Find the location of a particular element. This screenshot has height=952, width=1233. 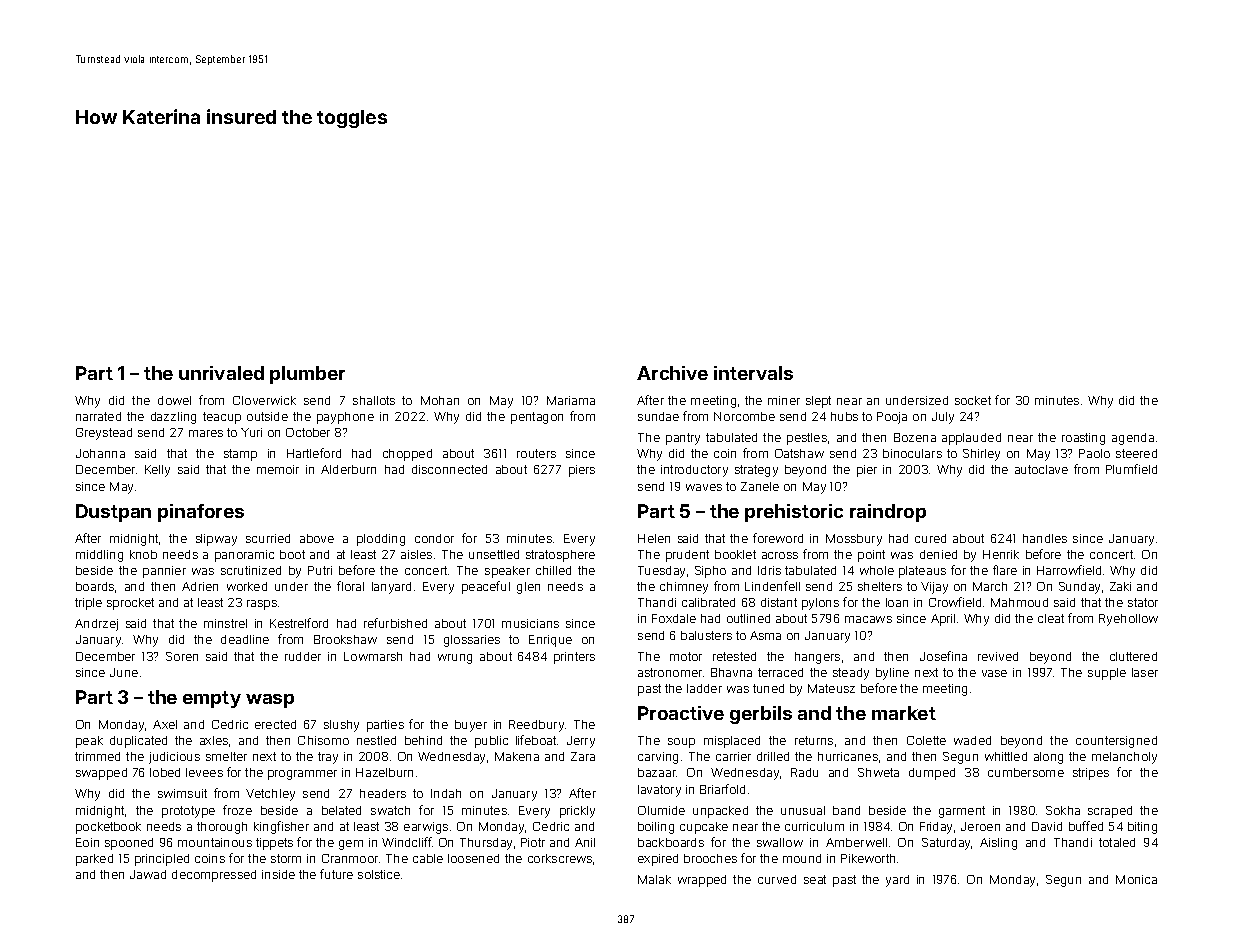

intervals is located at coordinates (753, 373).
